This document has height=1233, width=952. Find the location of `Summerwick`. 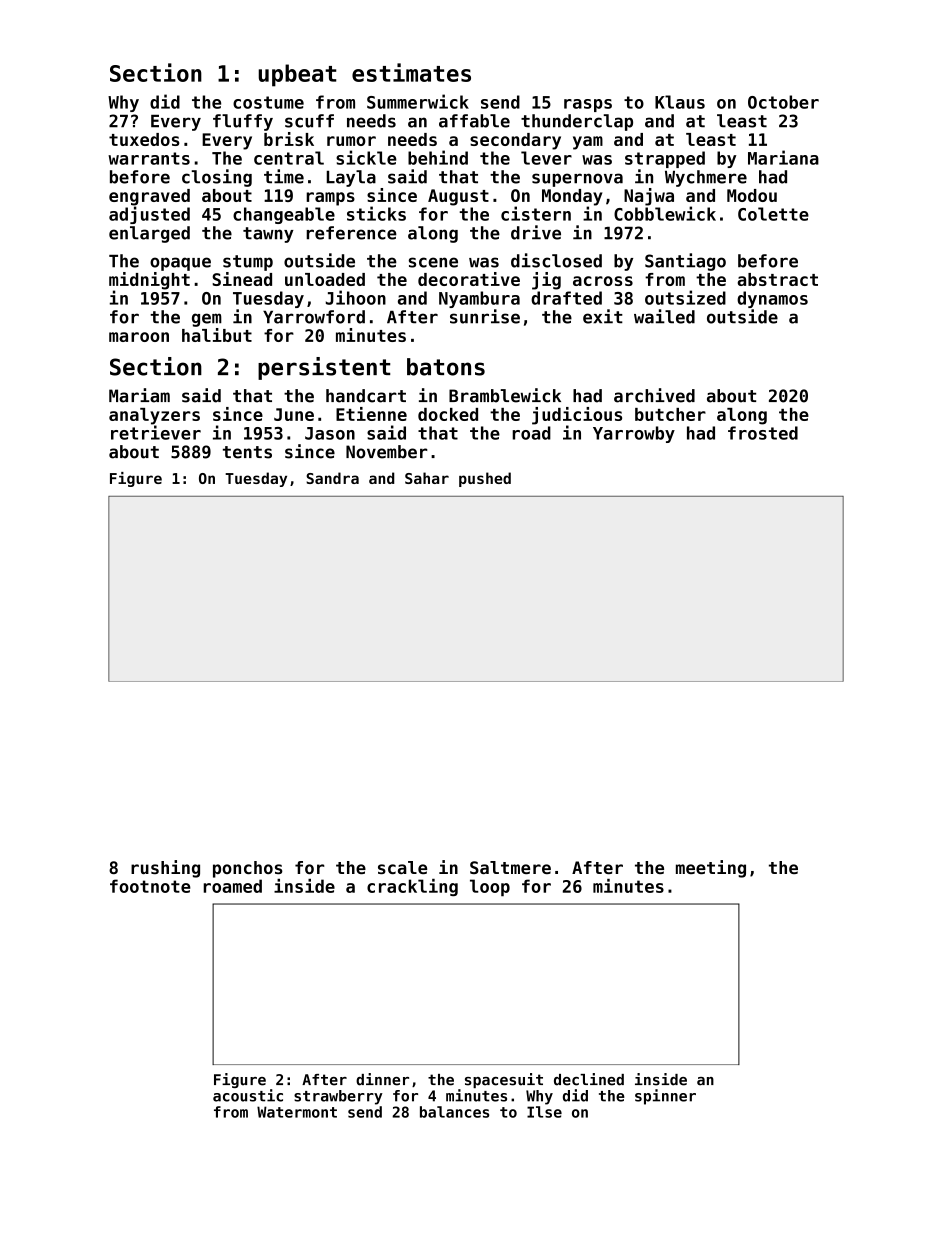

Summerwick is located at coordinates (418, 101).
